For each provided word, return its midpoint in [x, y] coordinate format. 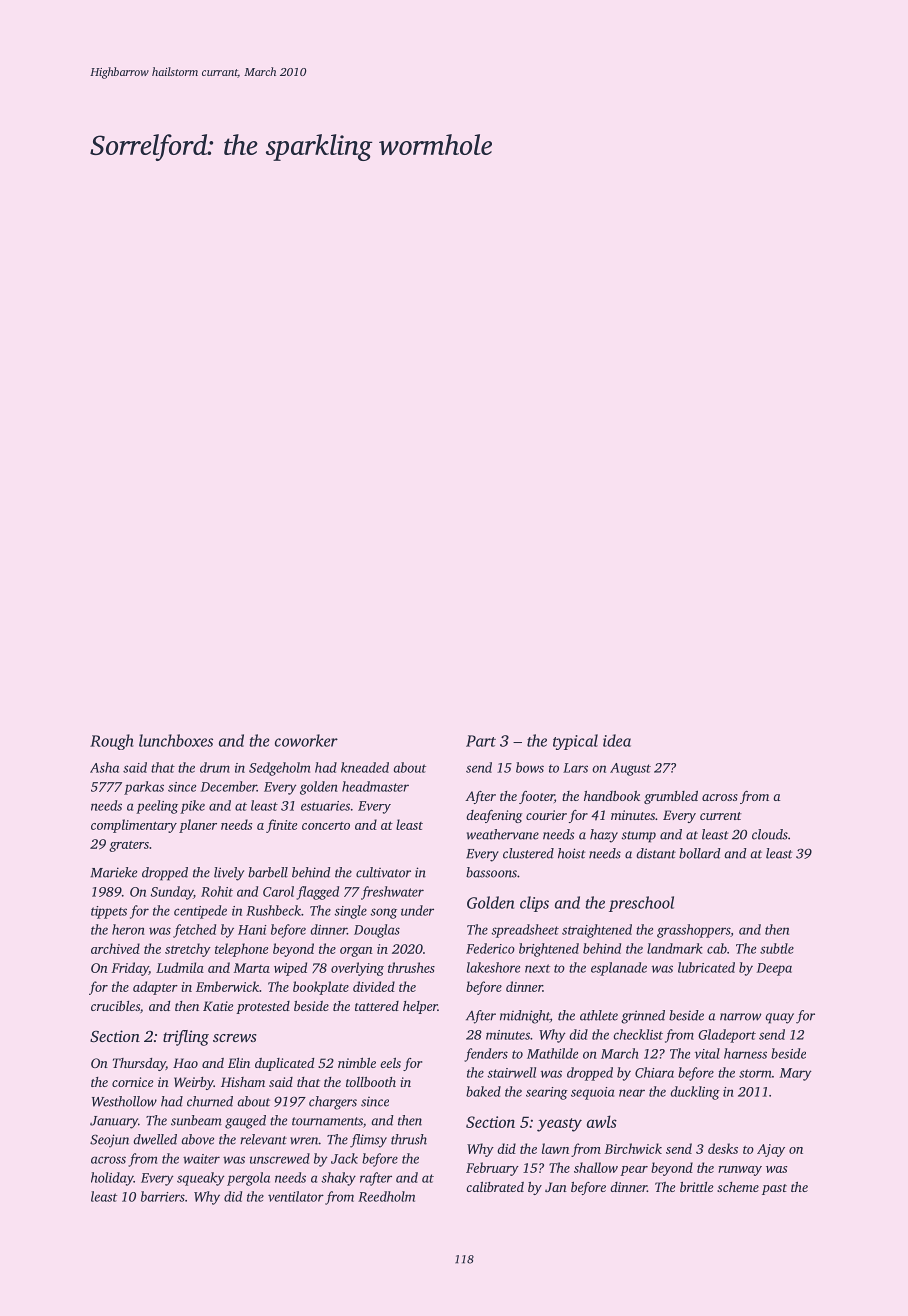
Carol [278, 891]
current [721, 816]
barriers [163, 1196]
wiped [290, 969]
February [492, 1169]
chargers [333, 1103]
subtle [777, 948]
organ [356, 952]
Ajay [771, 1150]
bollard [700, 853]
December [229, 786]
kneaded [365, 767]
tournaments [327, 1121]
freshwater [392, 893]
